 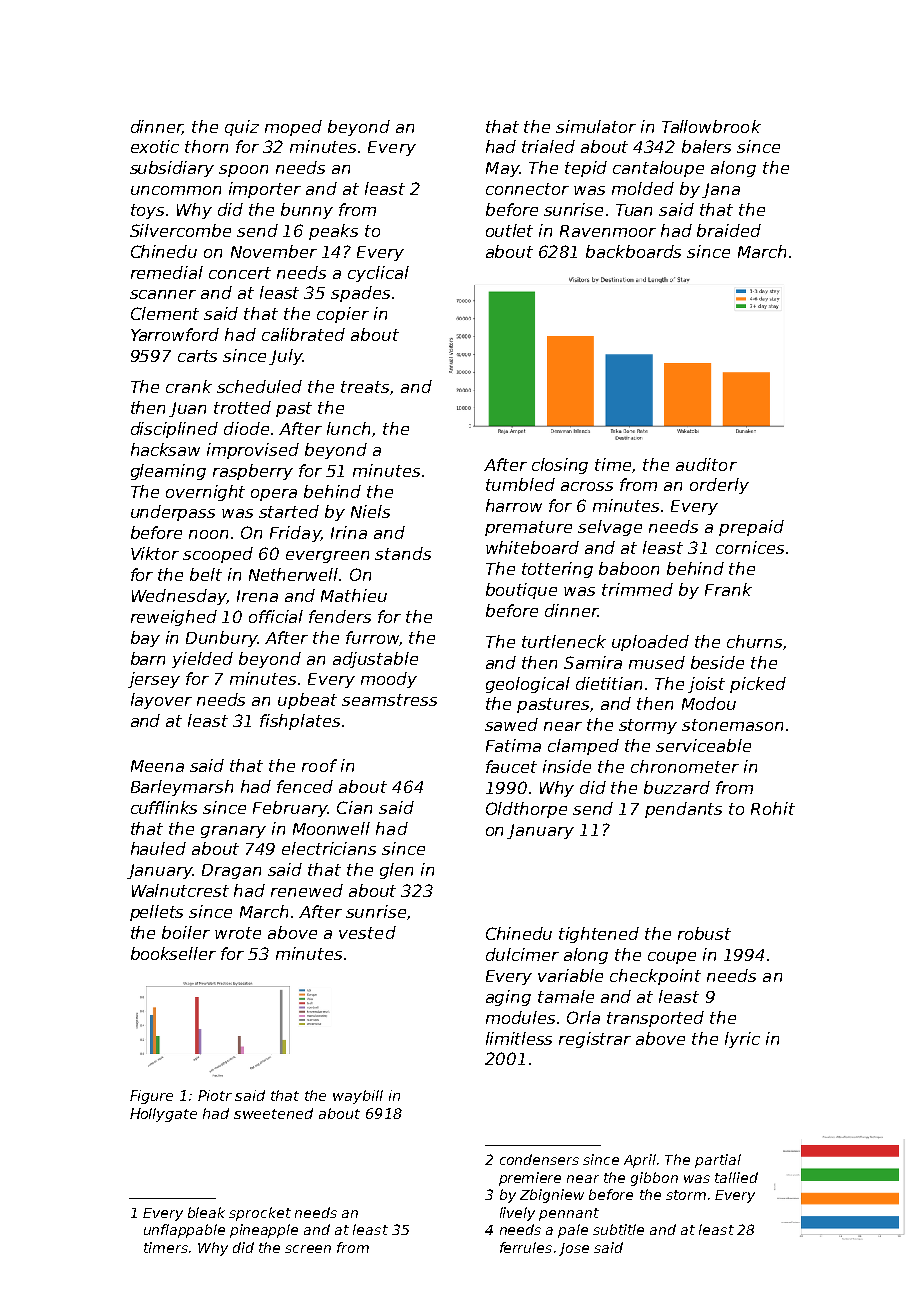 I want to click on Rohit, so click(x=773, y=808).
